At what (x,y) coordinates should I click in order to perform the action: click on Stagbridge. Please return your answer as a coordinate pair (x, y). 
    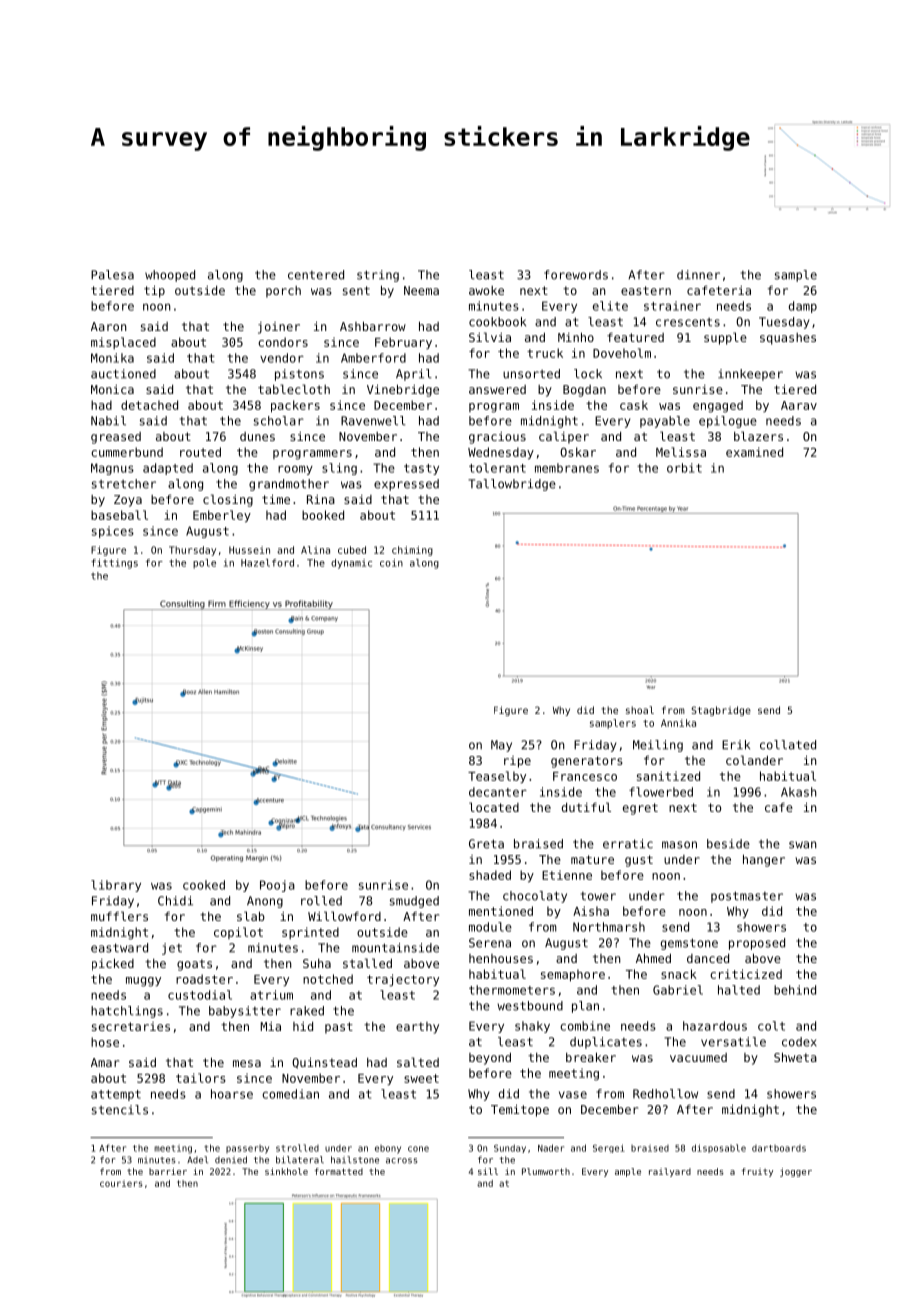
    Looking at the image, I should click on (721, 711).
